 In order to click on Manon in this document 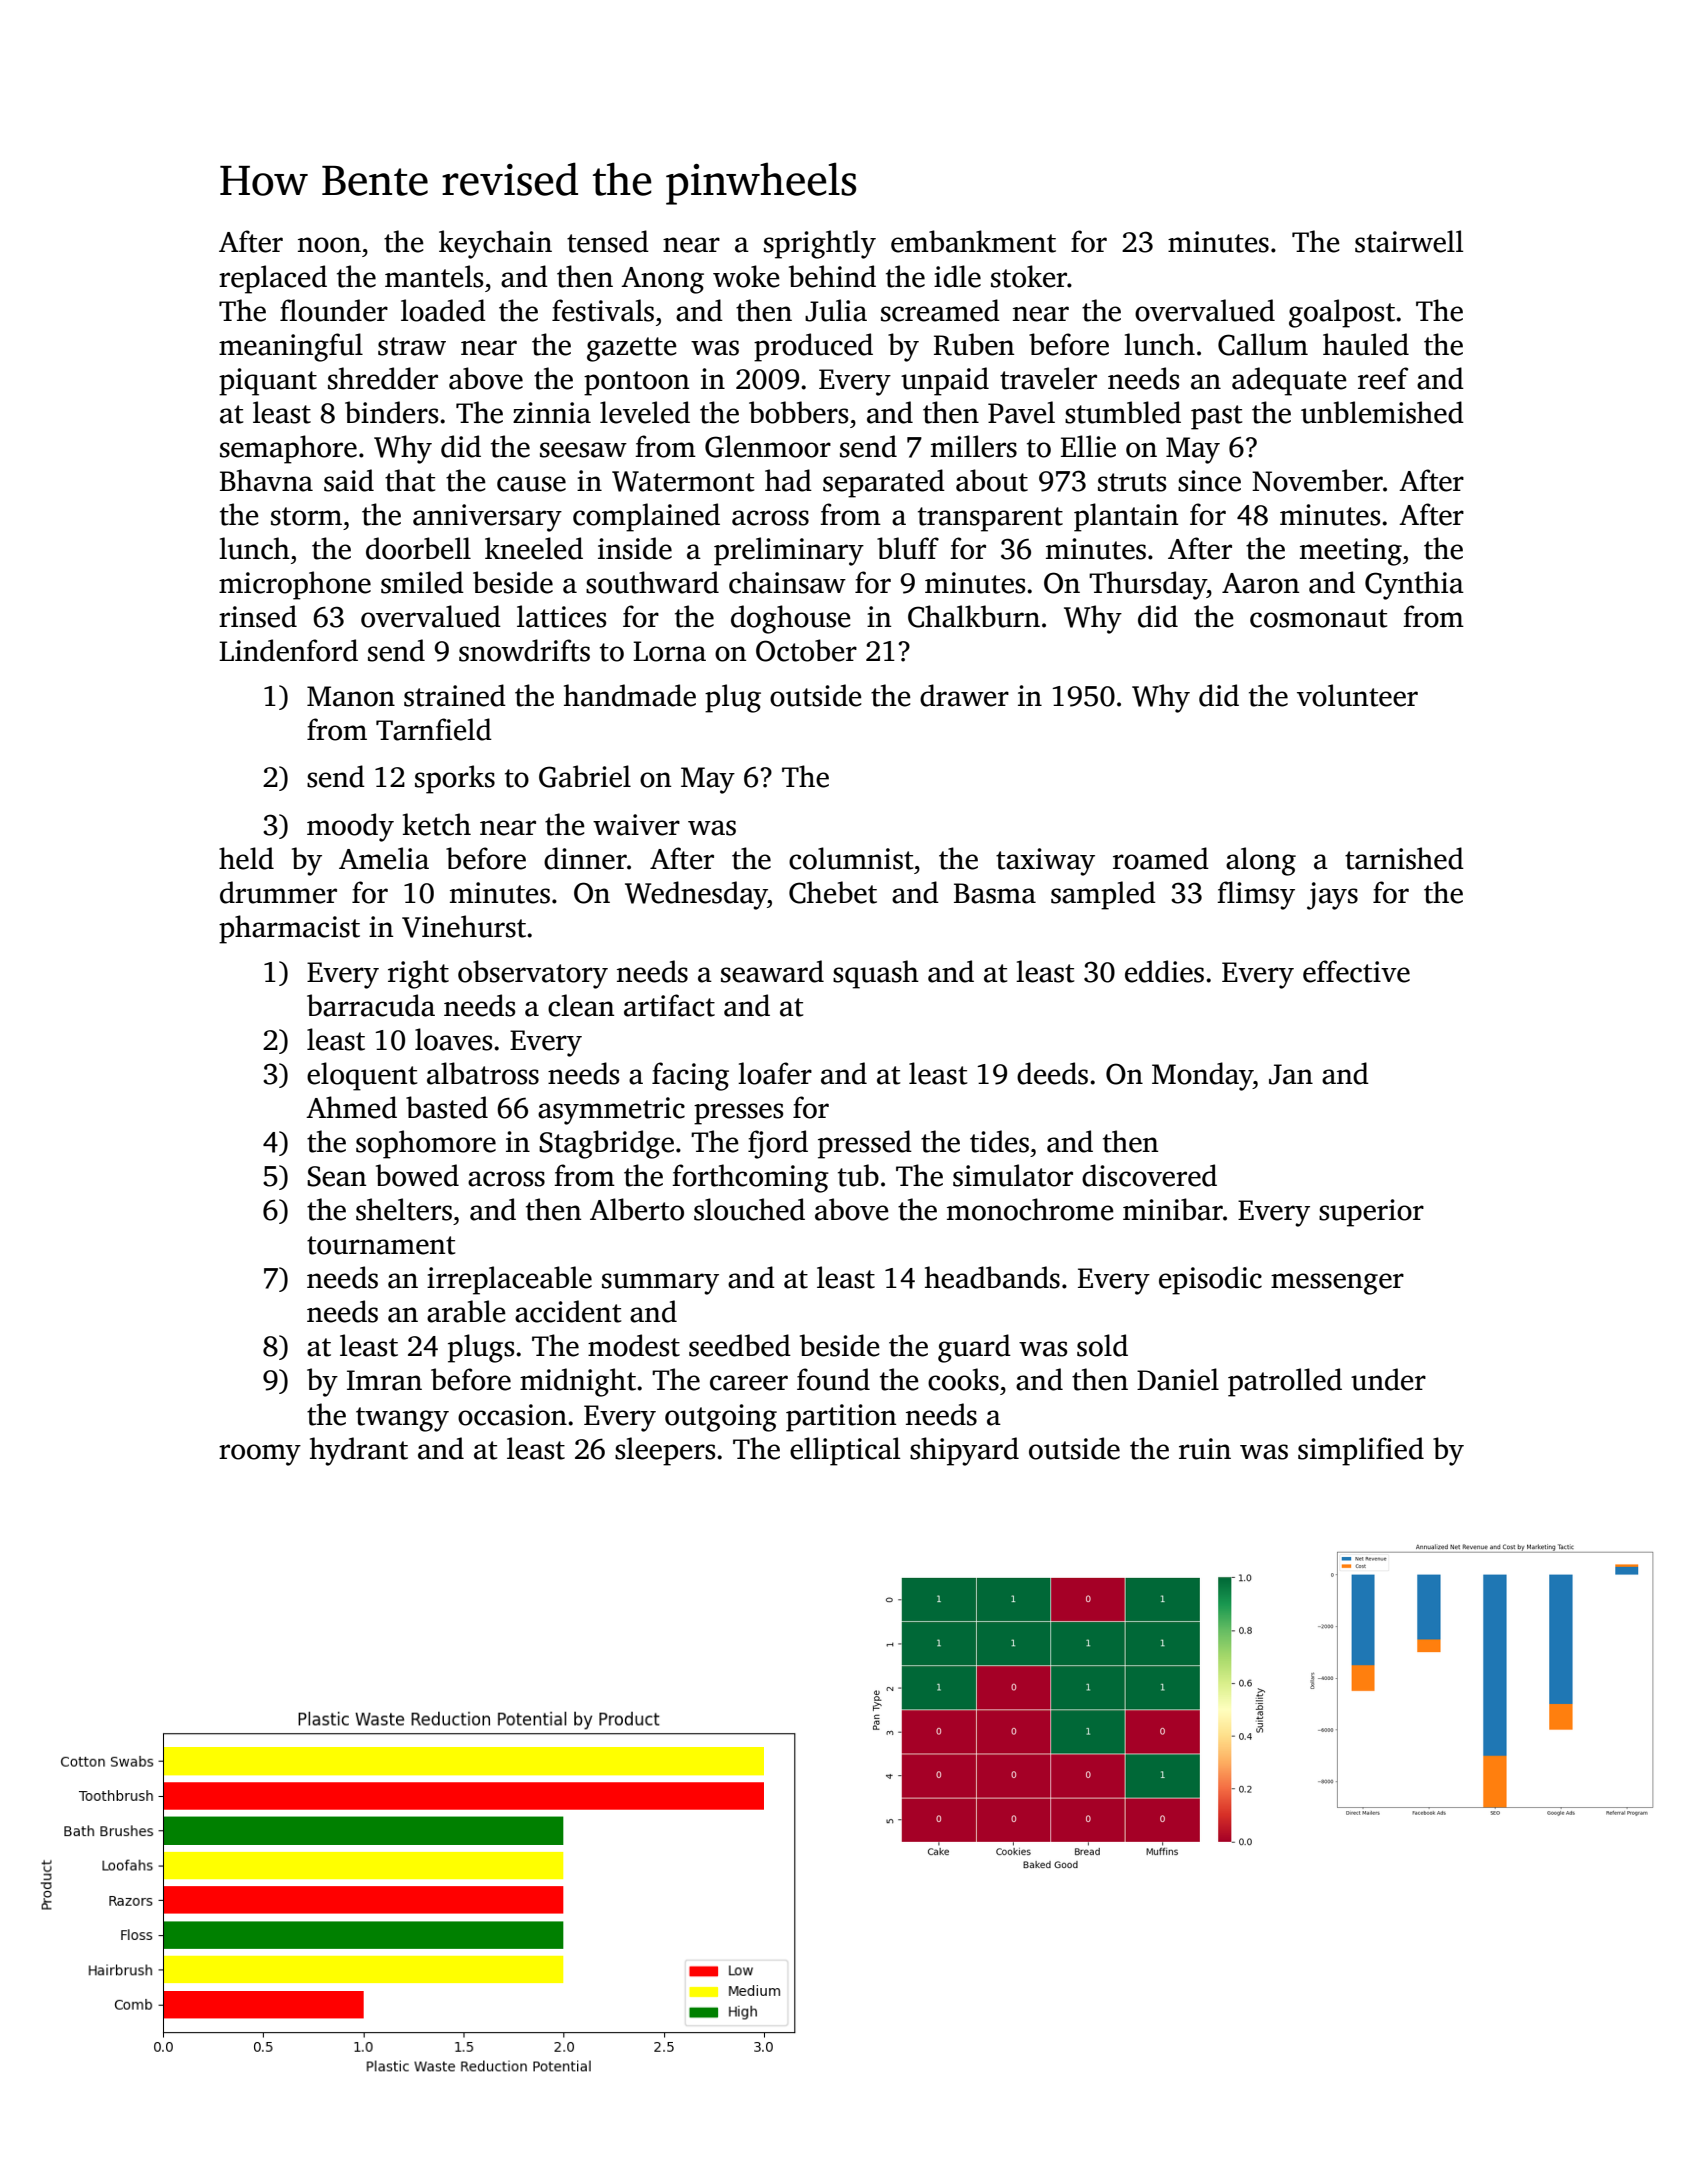, I will do `click(351, 696)`.
